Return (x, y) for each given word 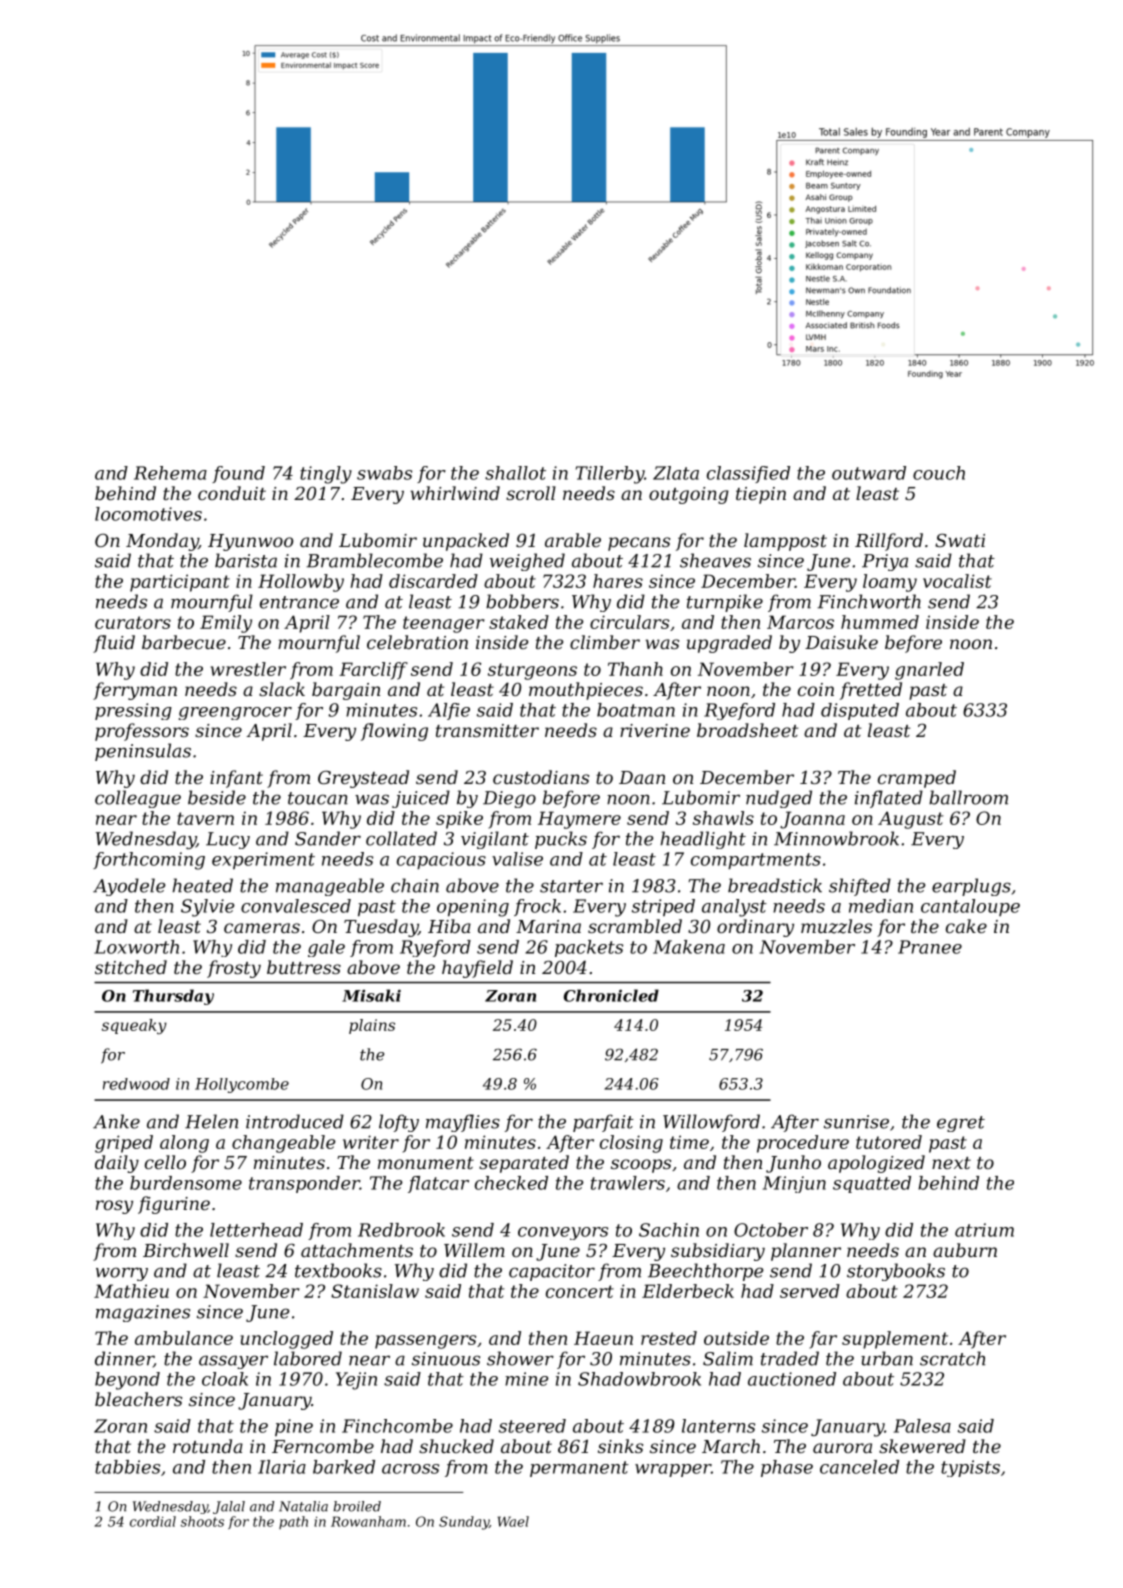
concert (580, 1291)
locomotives (148, 514)
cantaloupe (970, 907)
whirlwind (455, 493)
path (293, 1522)
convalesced (296, 906)
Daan (642, 777)
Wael (513, 1521)
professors (142, 732)
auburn (965, 1250)
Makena (689, 947)
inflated (889, 799)
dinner (124, 1359)
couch (939, 473)
